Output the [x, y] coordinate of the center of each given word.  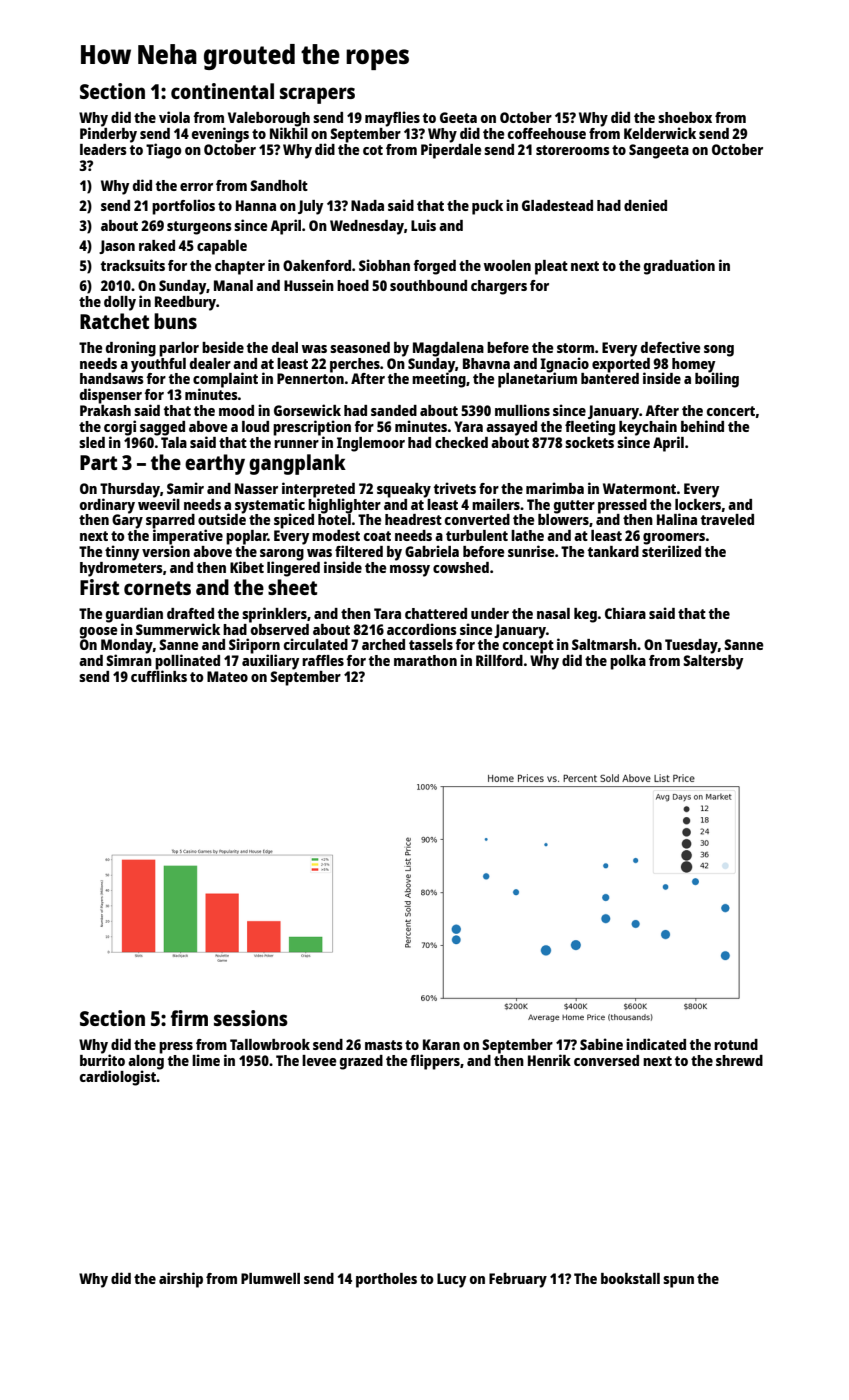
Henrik [549, 1060]
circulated [316, 644]
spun [678, 1282]
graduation [679, 267]
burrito [102, 1060]
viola [174, 117]
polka [628, 662]
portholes [386, 1280]
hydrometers [121, 569]
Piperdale [451, 151]
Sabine [601, 1044]
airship [181, 1280]
